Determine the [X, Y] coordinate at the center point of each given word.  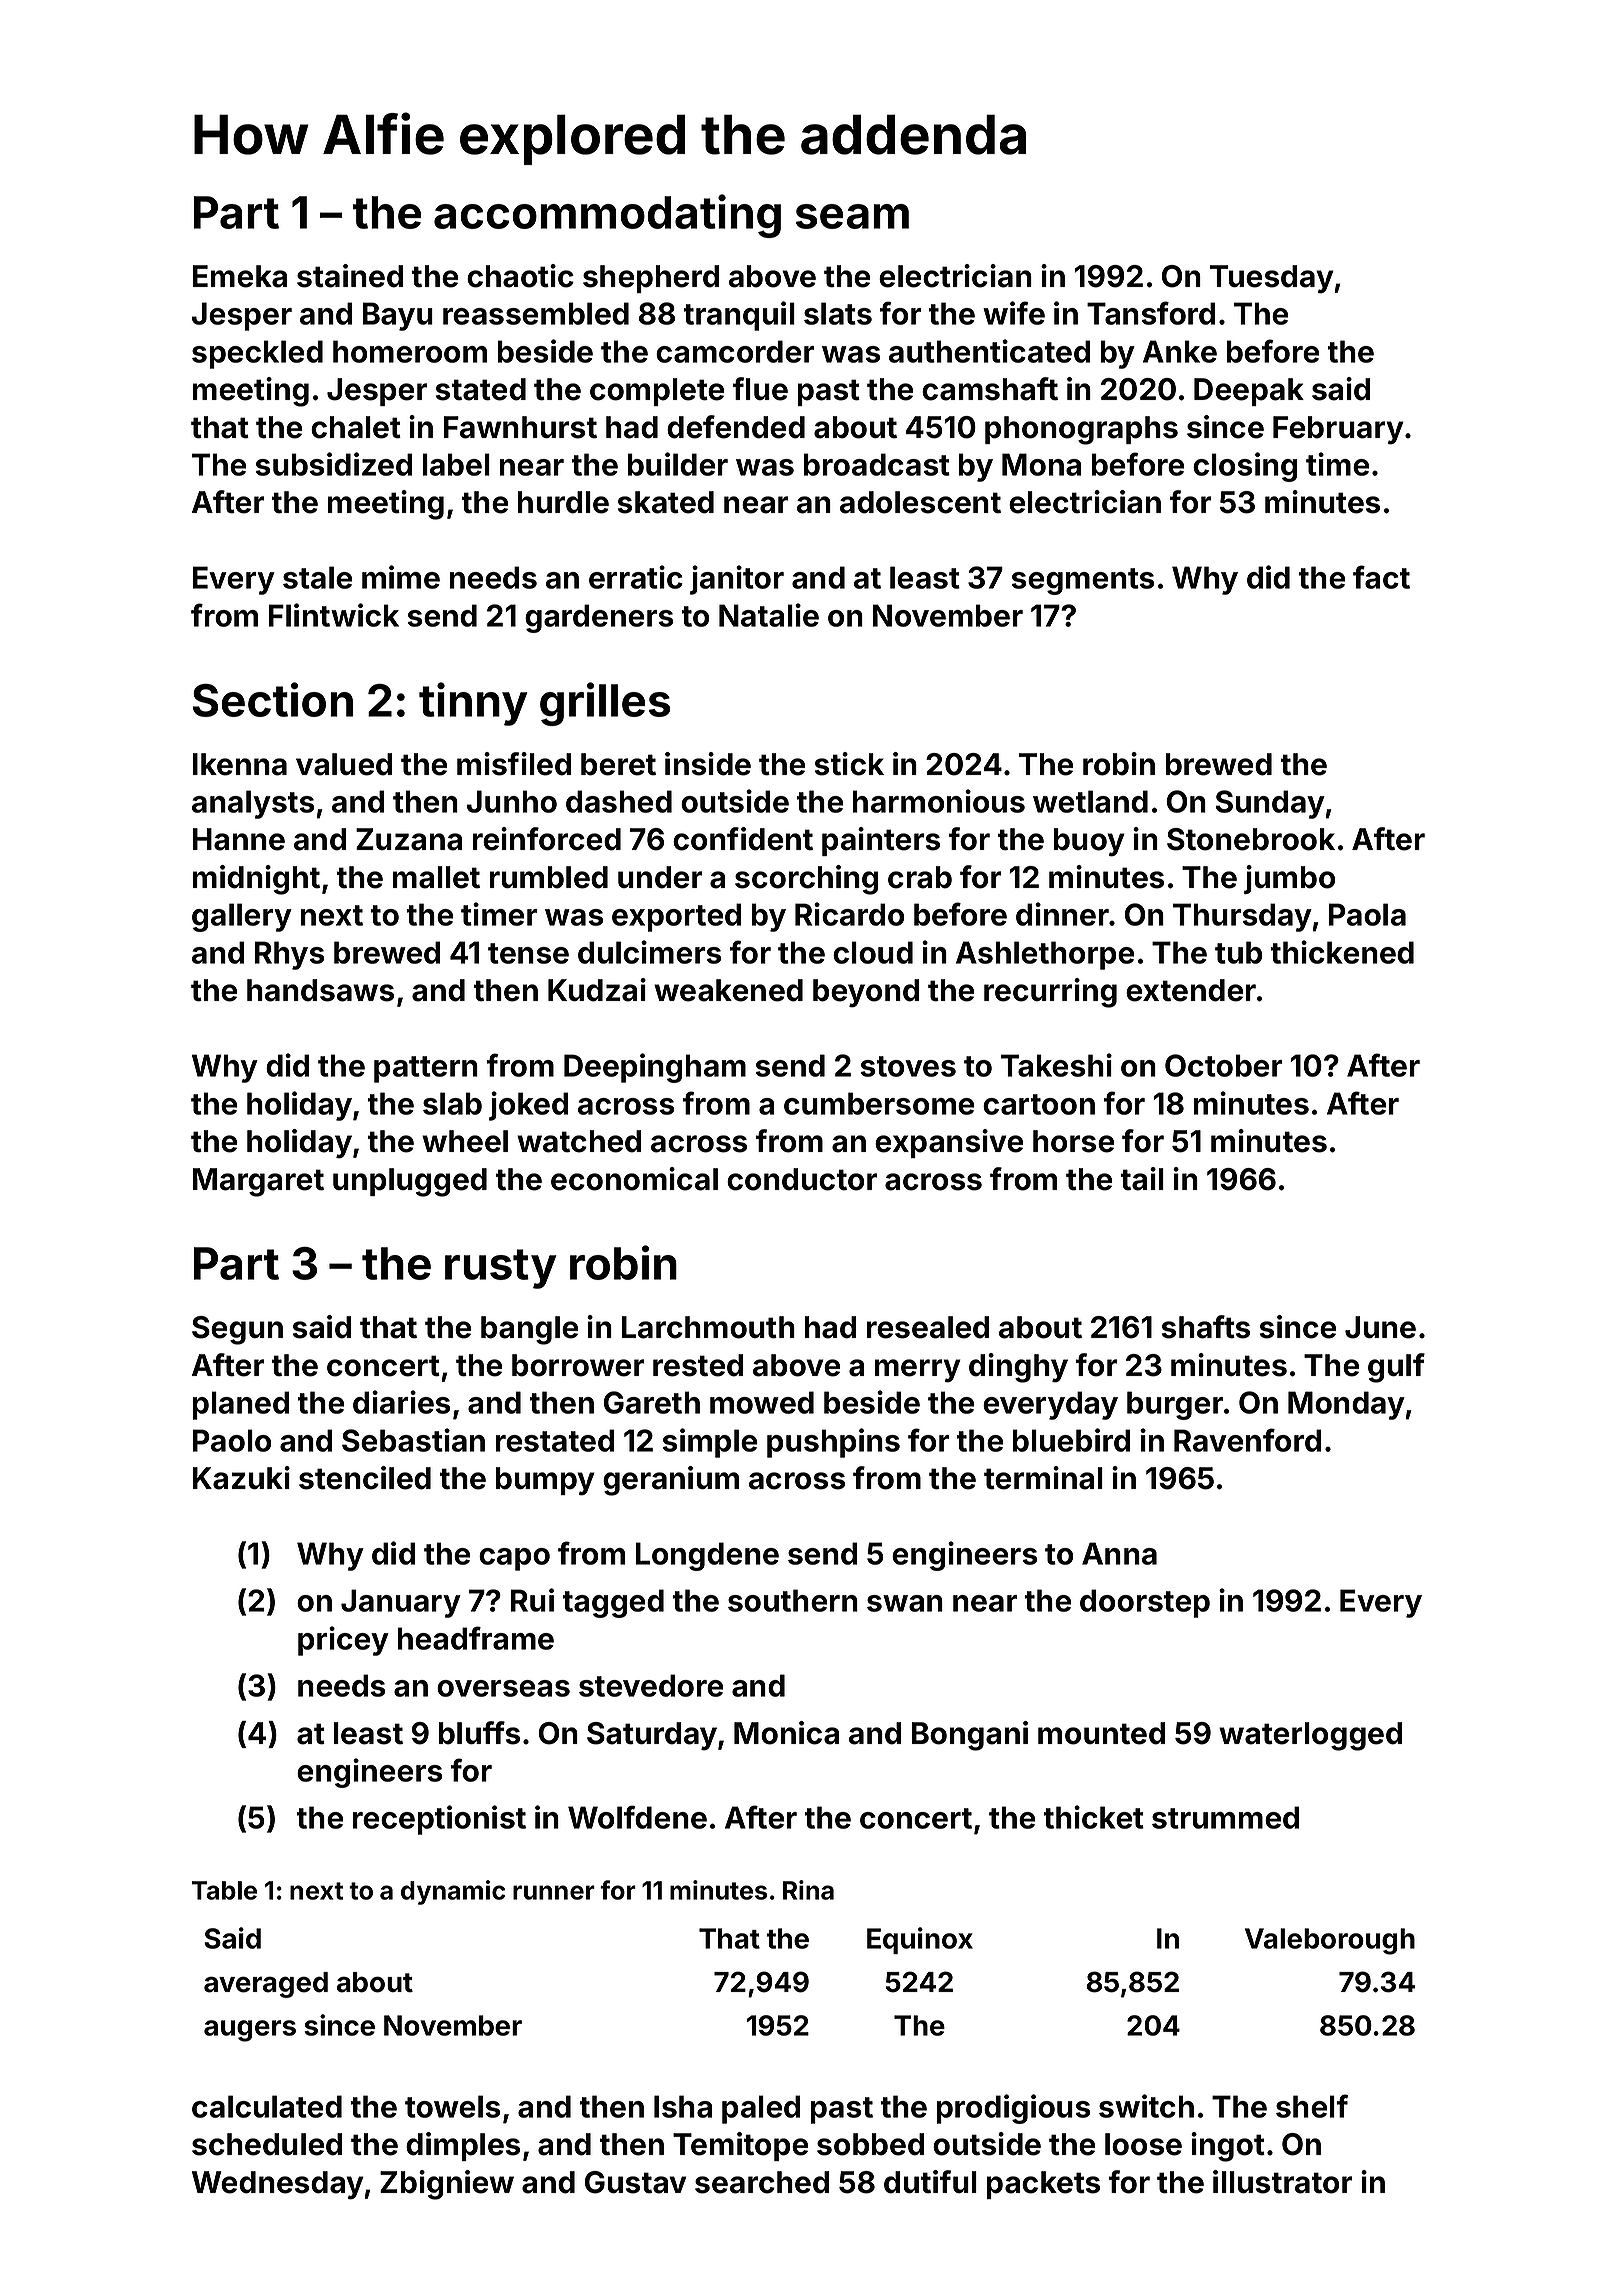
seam [852, 216]
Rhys [289, 955]
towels [452, 2106]
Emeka [240, 276]
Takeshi [1056, 1065]
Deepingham [655, 1068]
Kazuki [241, 1478]
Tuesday [1272, 279]
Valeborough [1330, 1941]
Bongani [970, 1736]
